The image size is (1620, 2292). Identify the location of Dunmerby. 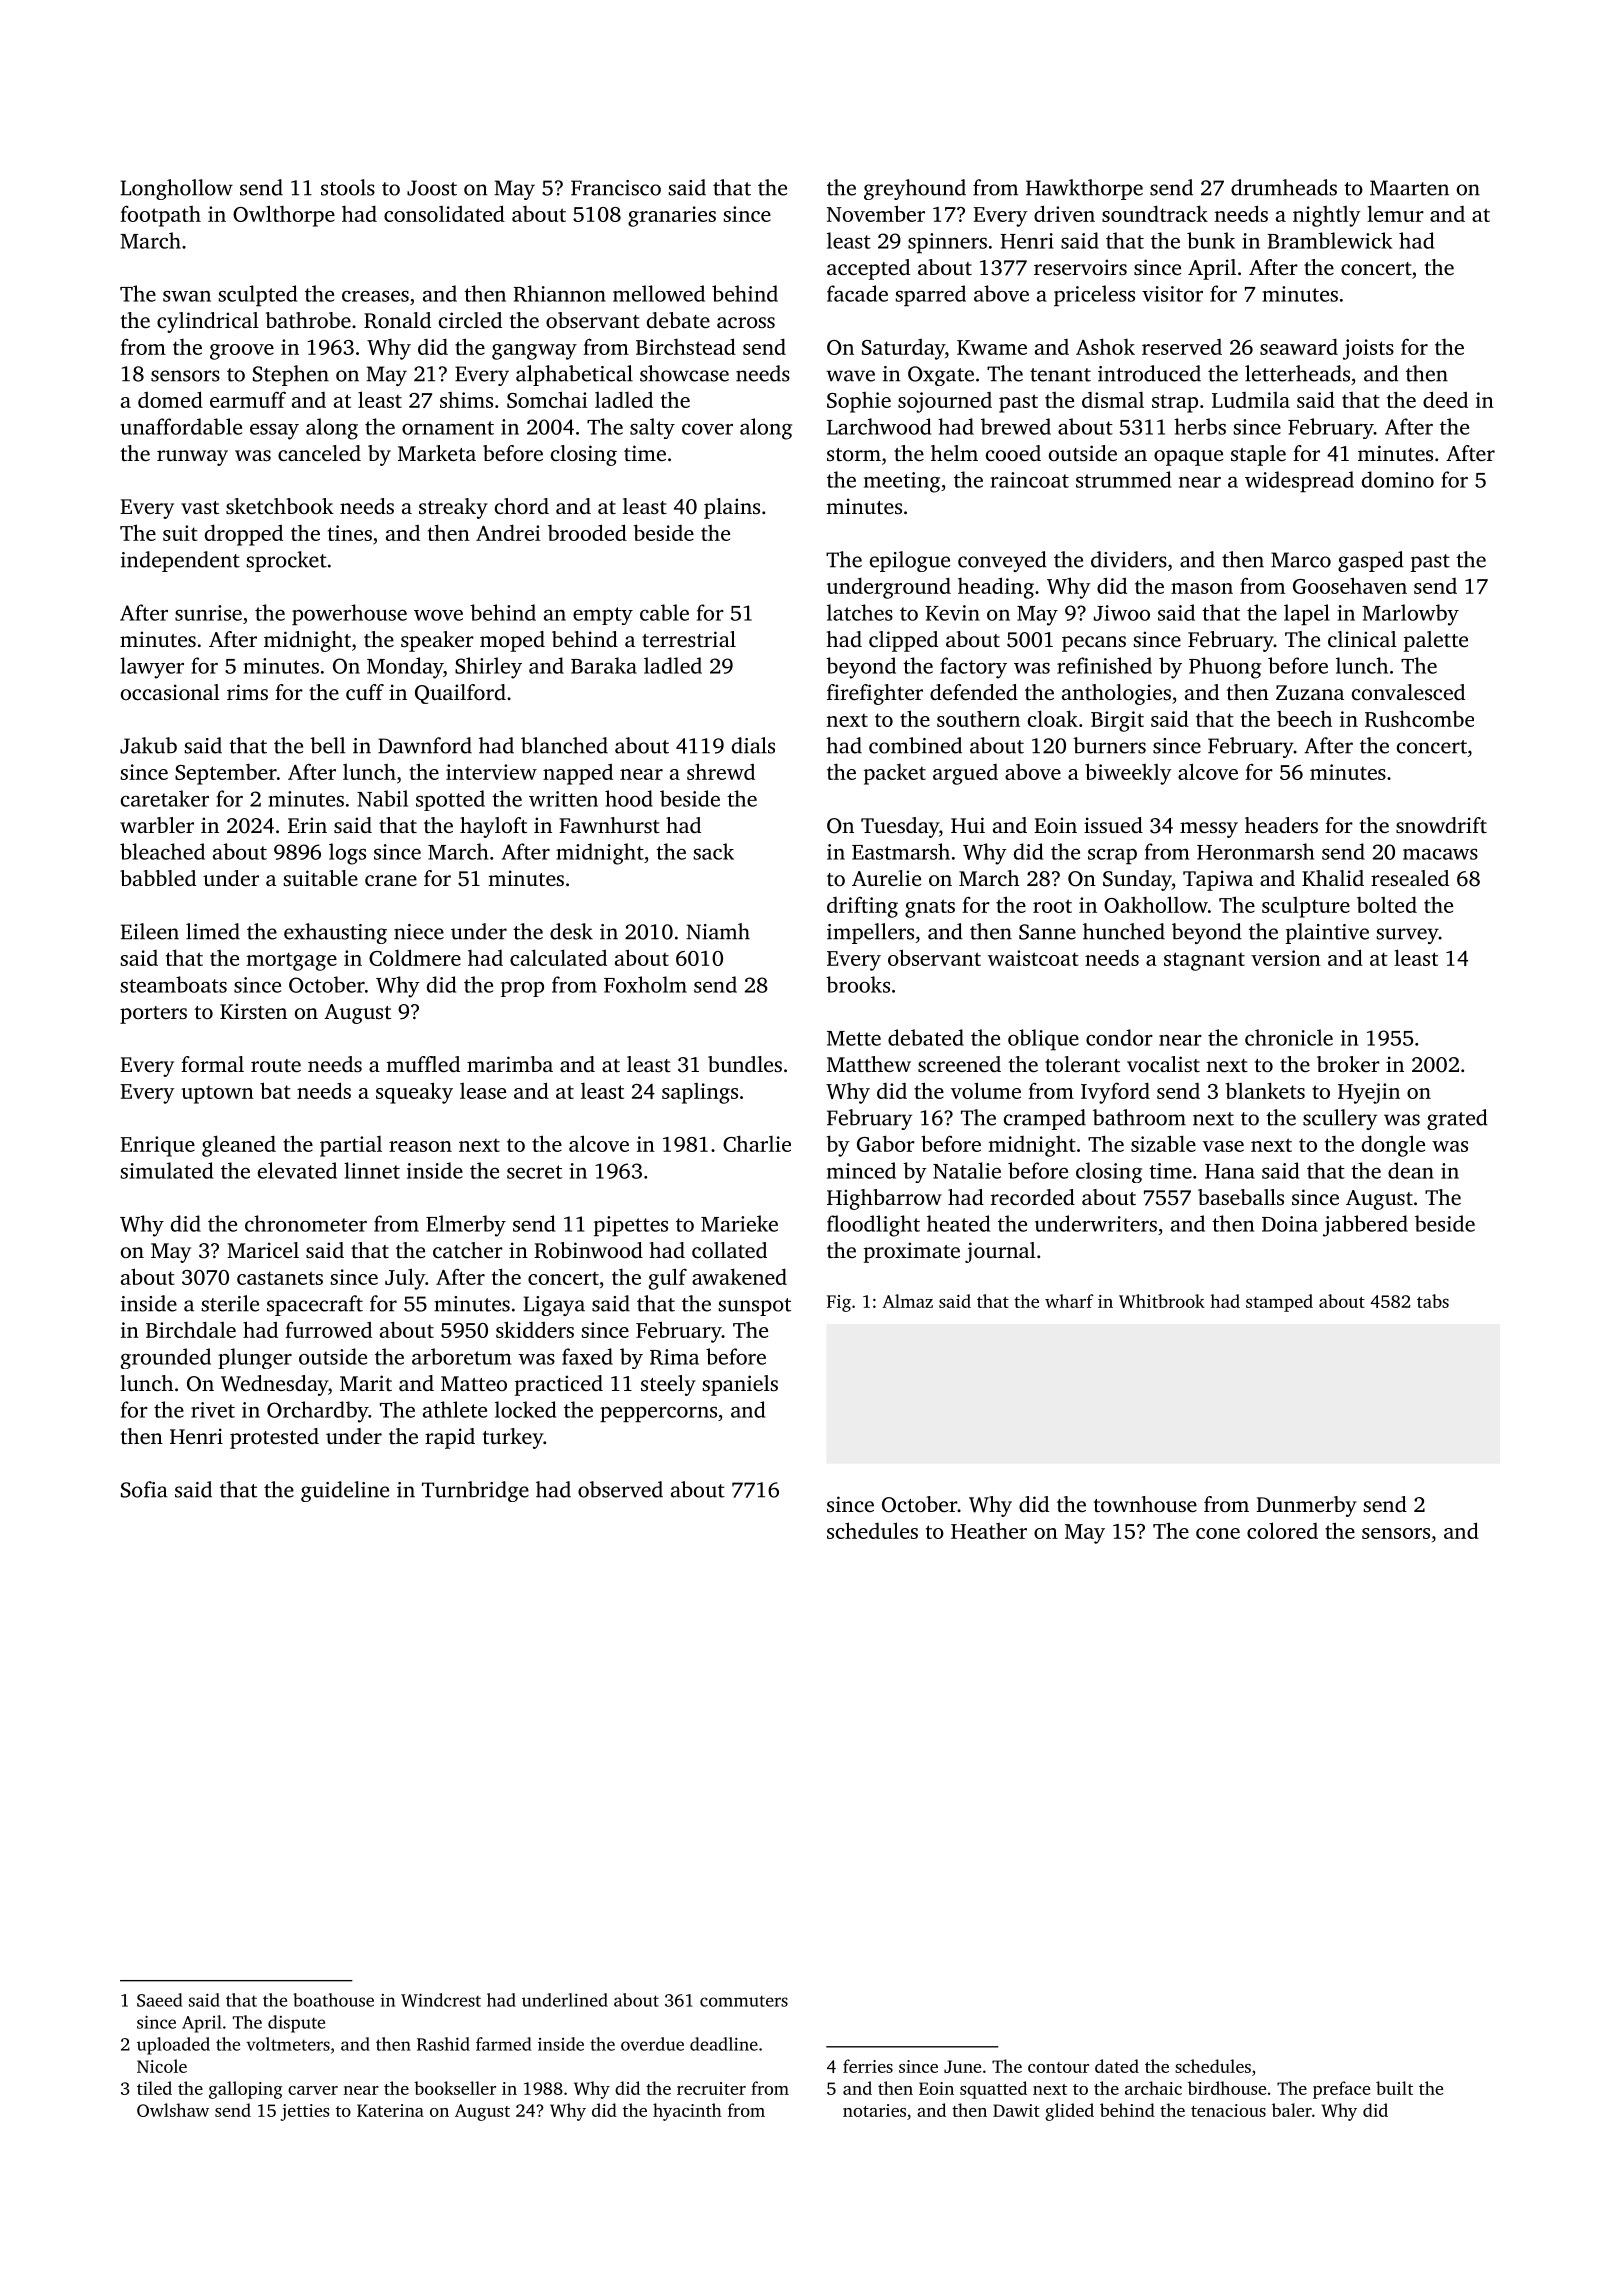
(1306, 1506).
